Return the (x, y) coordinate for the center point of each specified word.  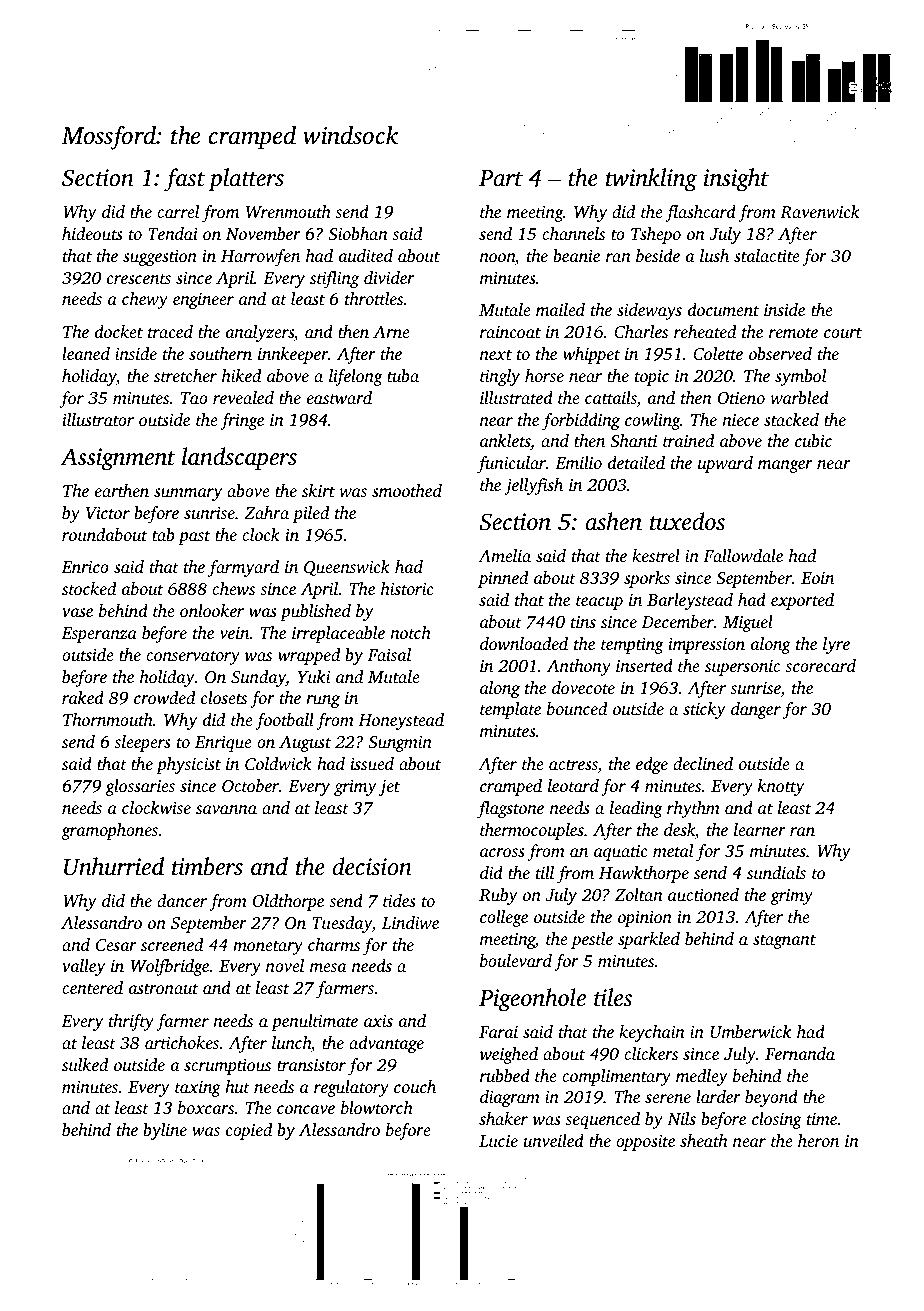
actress (573, 766)
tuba (403, 375)
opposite (645, 1143)
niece (740, 420)
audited (366, 255)
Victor (108, 513)
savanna (226, 809)
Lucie (498, 1141)
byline (165, 1131)
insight (736, 180)
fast (184, 180)
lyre (836, 645)
